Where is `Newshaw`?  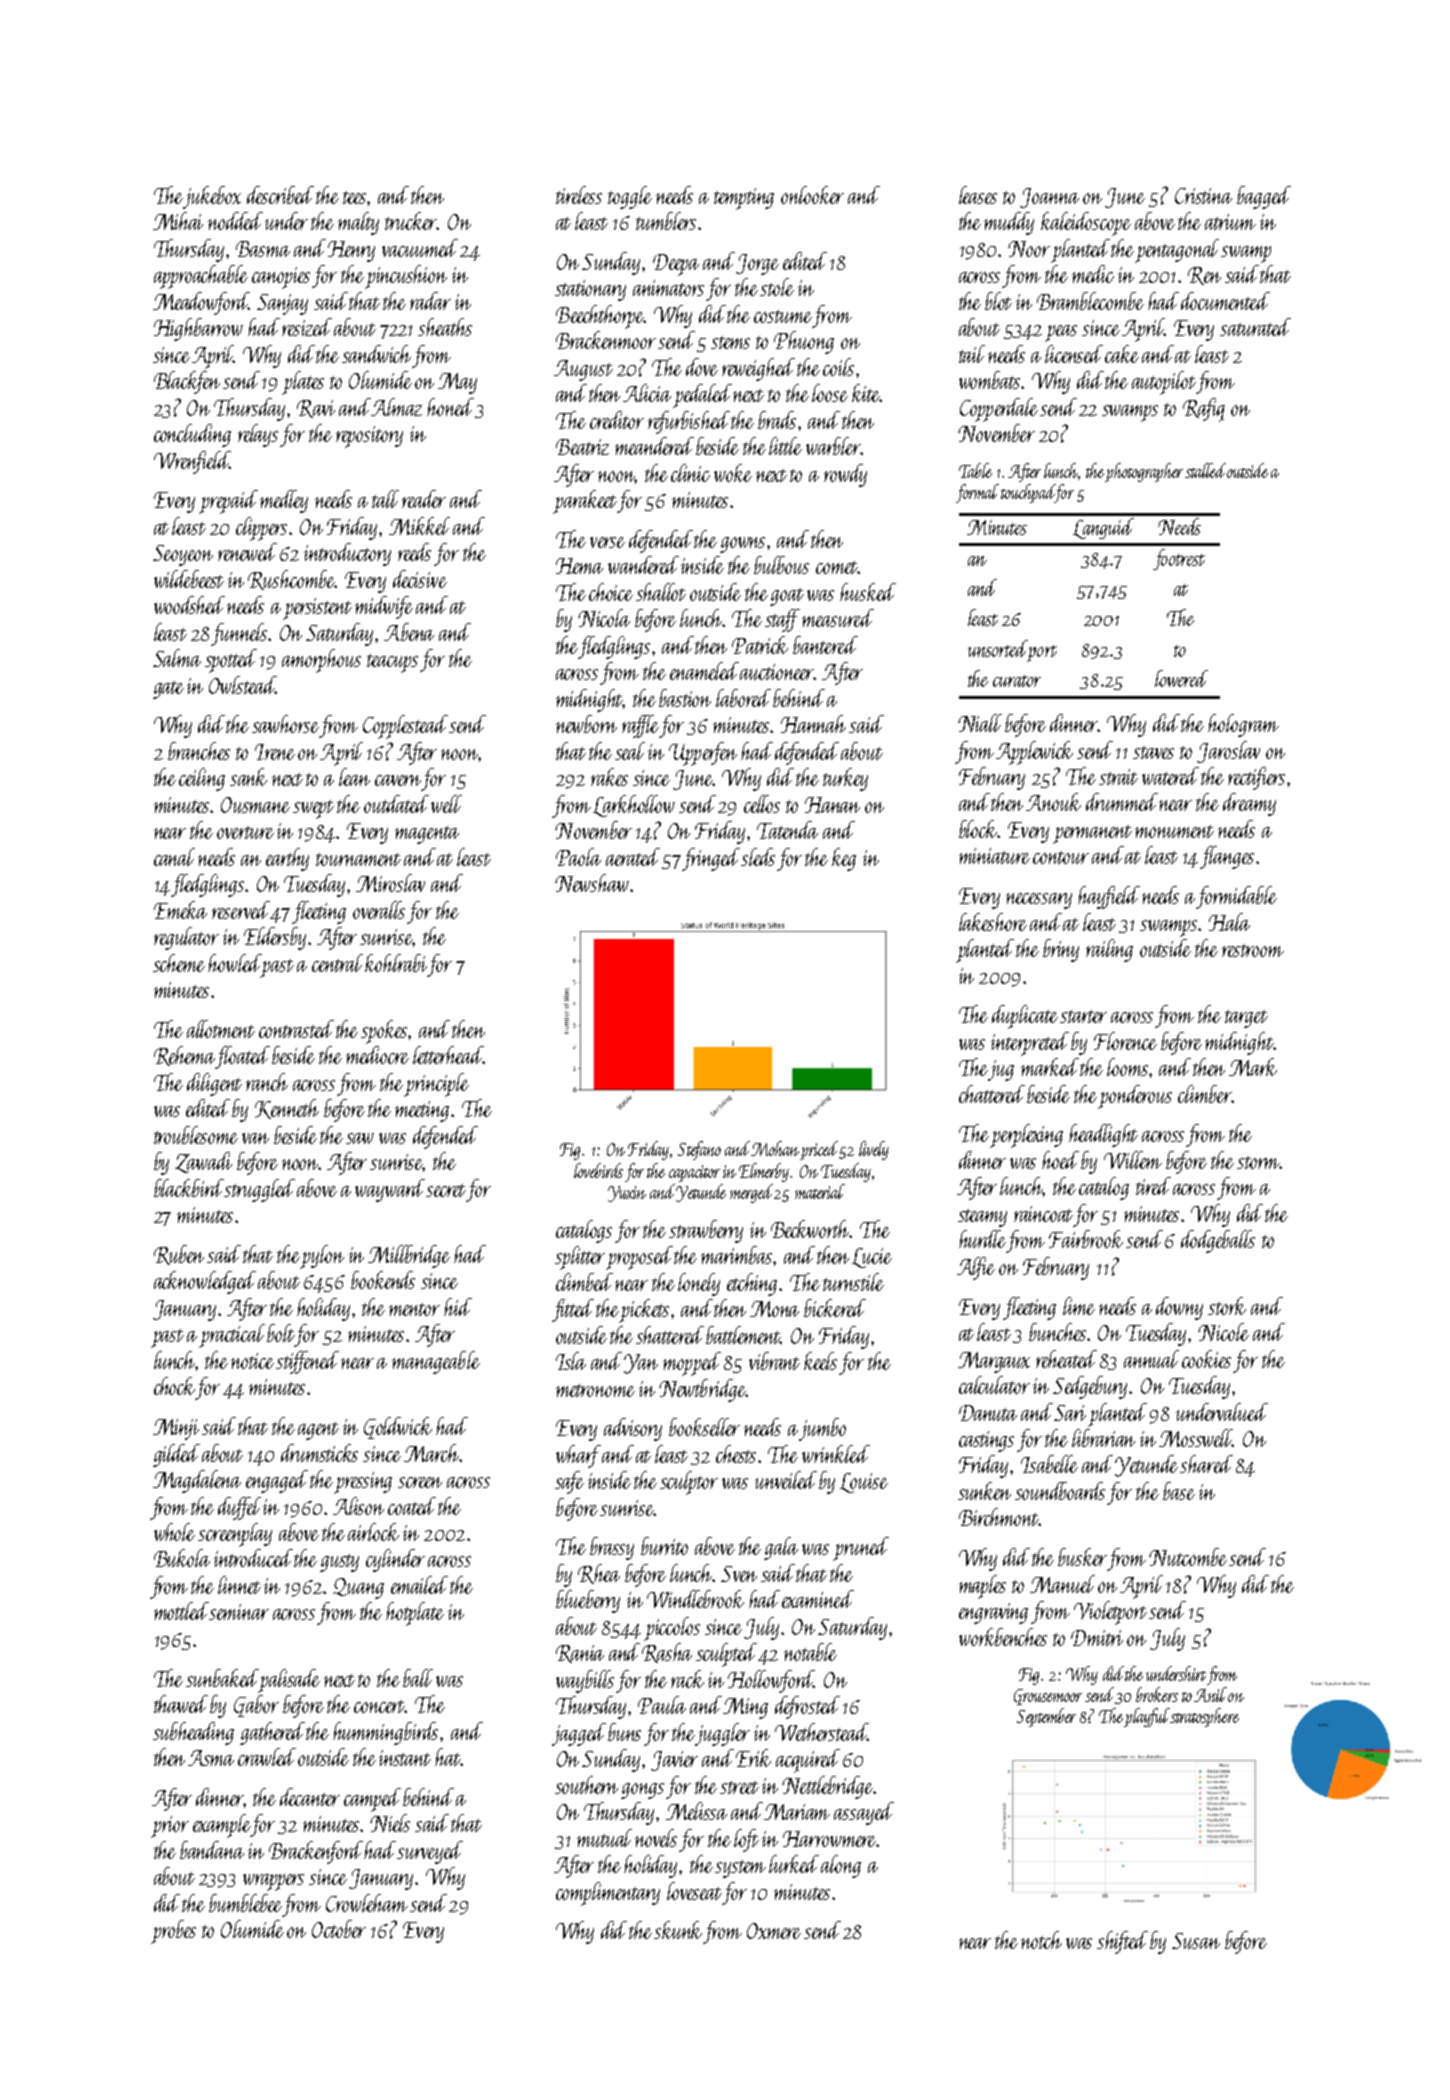 Newshaw is located at coordinates (592, 883).
